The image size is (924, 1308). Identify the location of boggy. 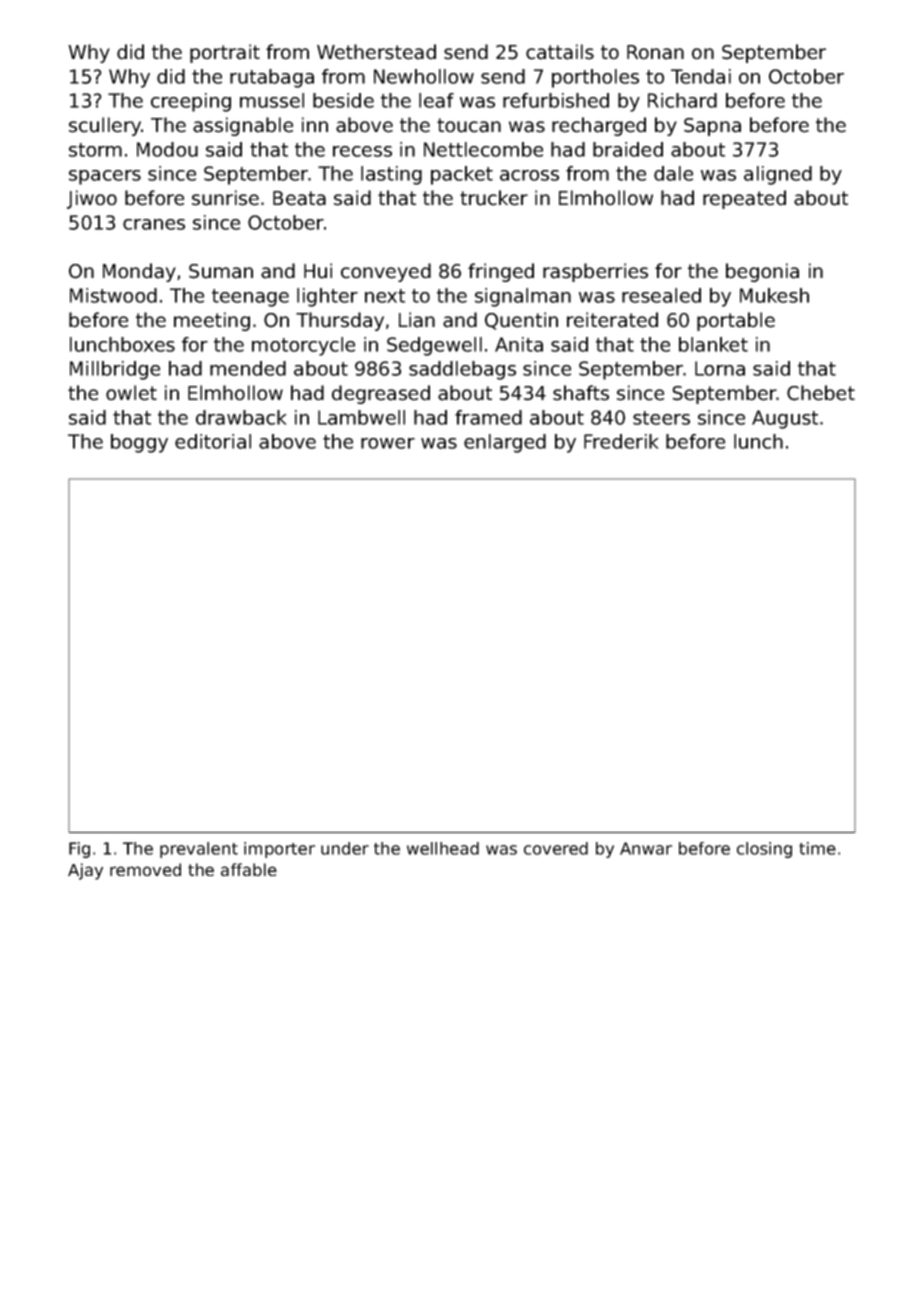
(139, 443).
